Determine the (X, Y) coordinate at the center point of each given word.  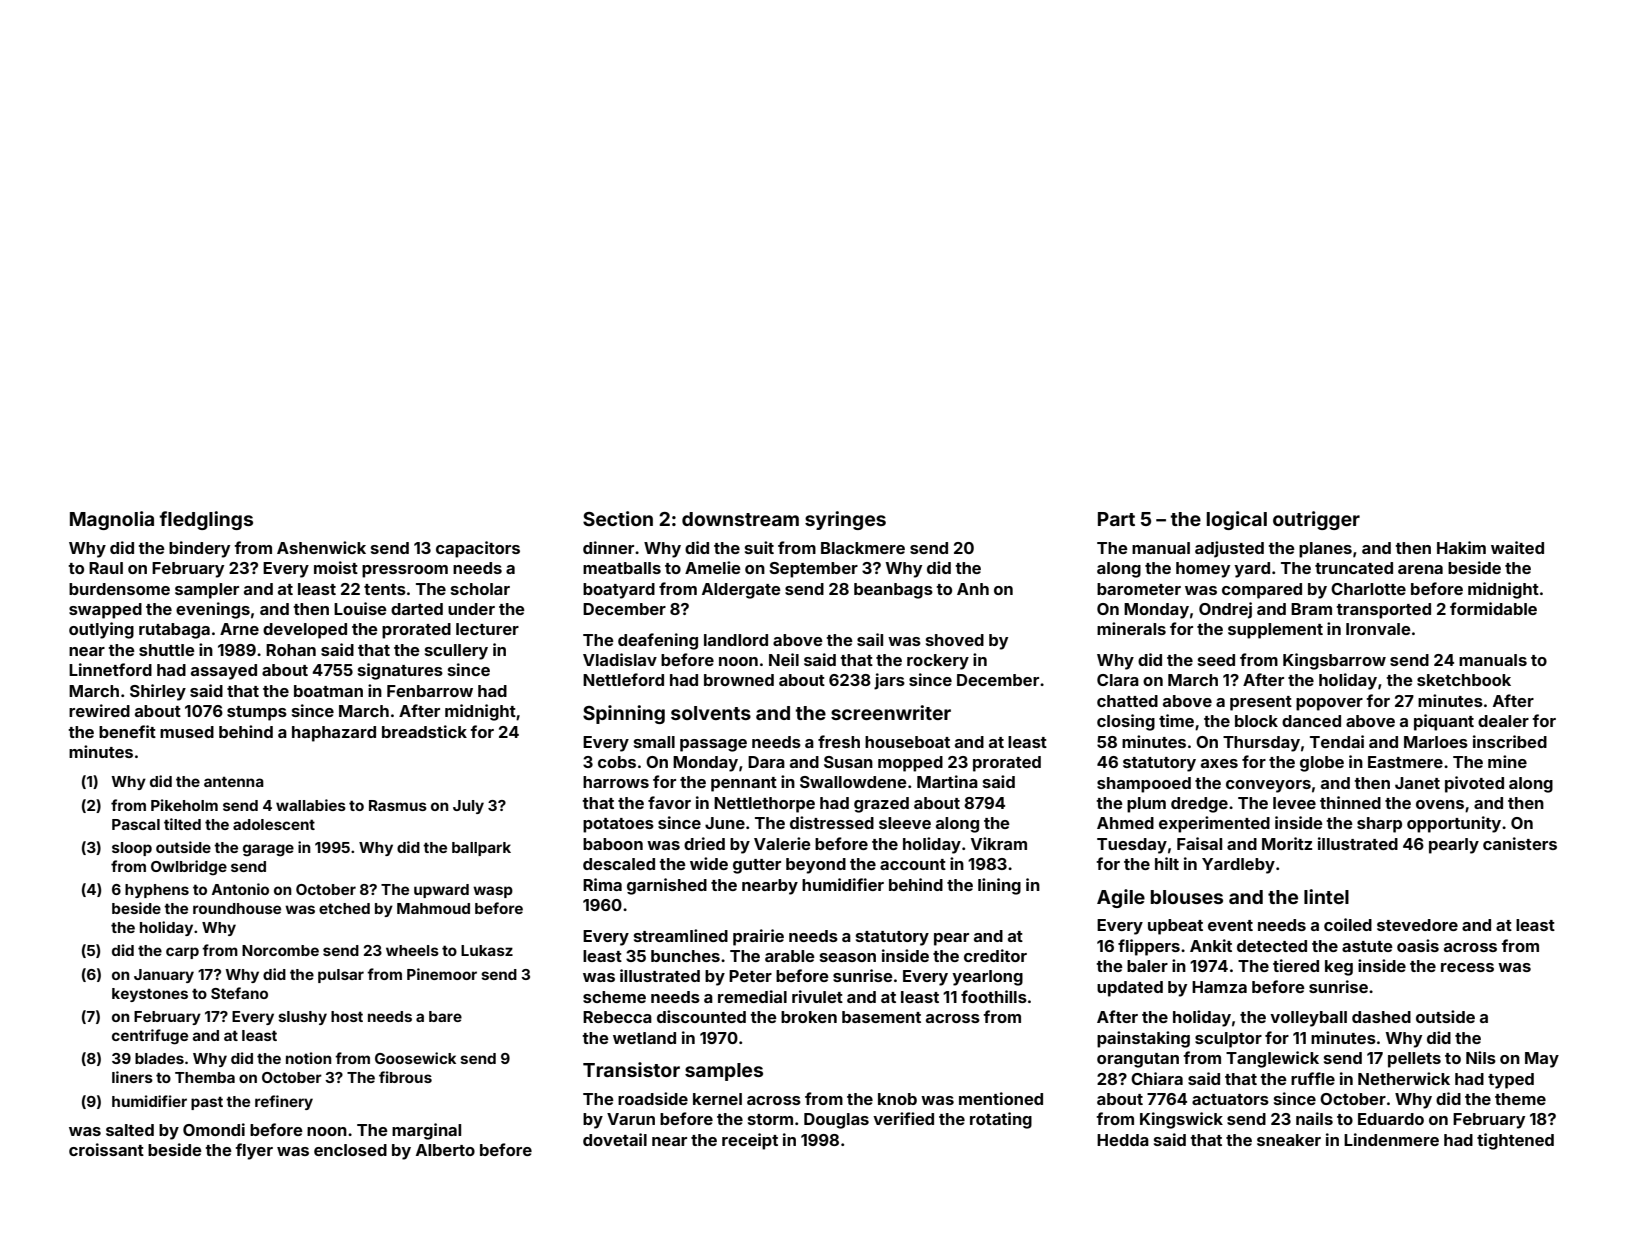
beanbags (893, 591)
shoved (955, 640)
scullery (456, 652)
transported (1383, 611)
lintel (1326, 896)
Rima (602, 884)
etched (344, 908)
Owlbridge (189, 868)
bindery (199, 549)
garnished (667, 886)
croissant (106, 1149)
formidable (1493, 608)
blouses (1187, 897)
